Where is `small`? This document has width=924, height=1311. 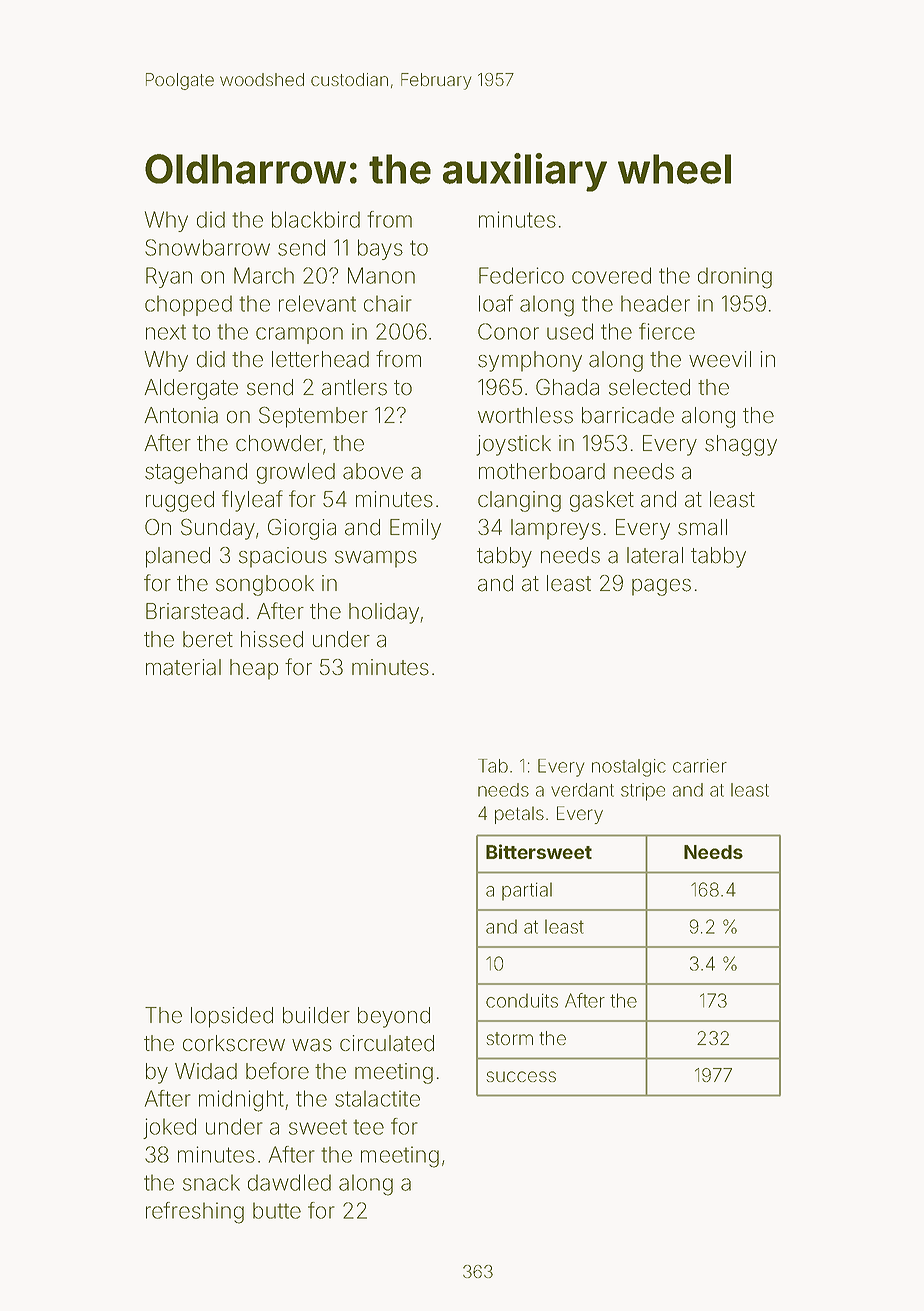
small is located at coordinates (702, 527).
